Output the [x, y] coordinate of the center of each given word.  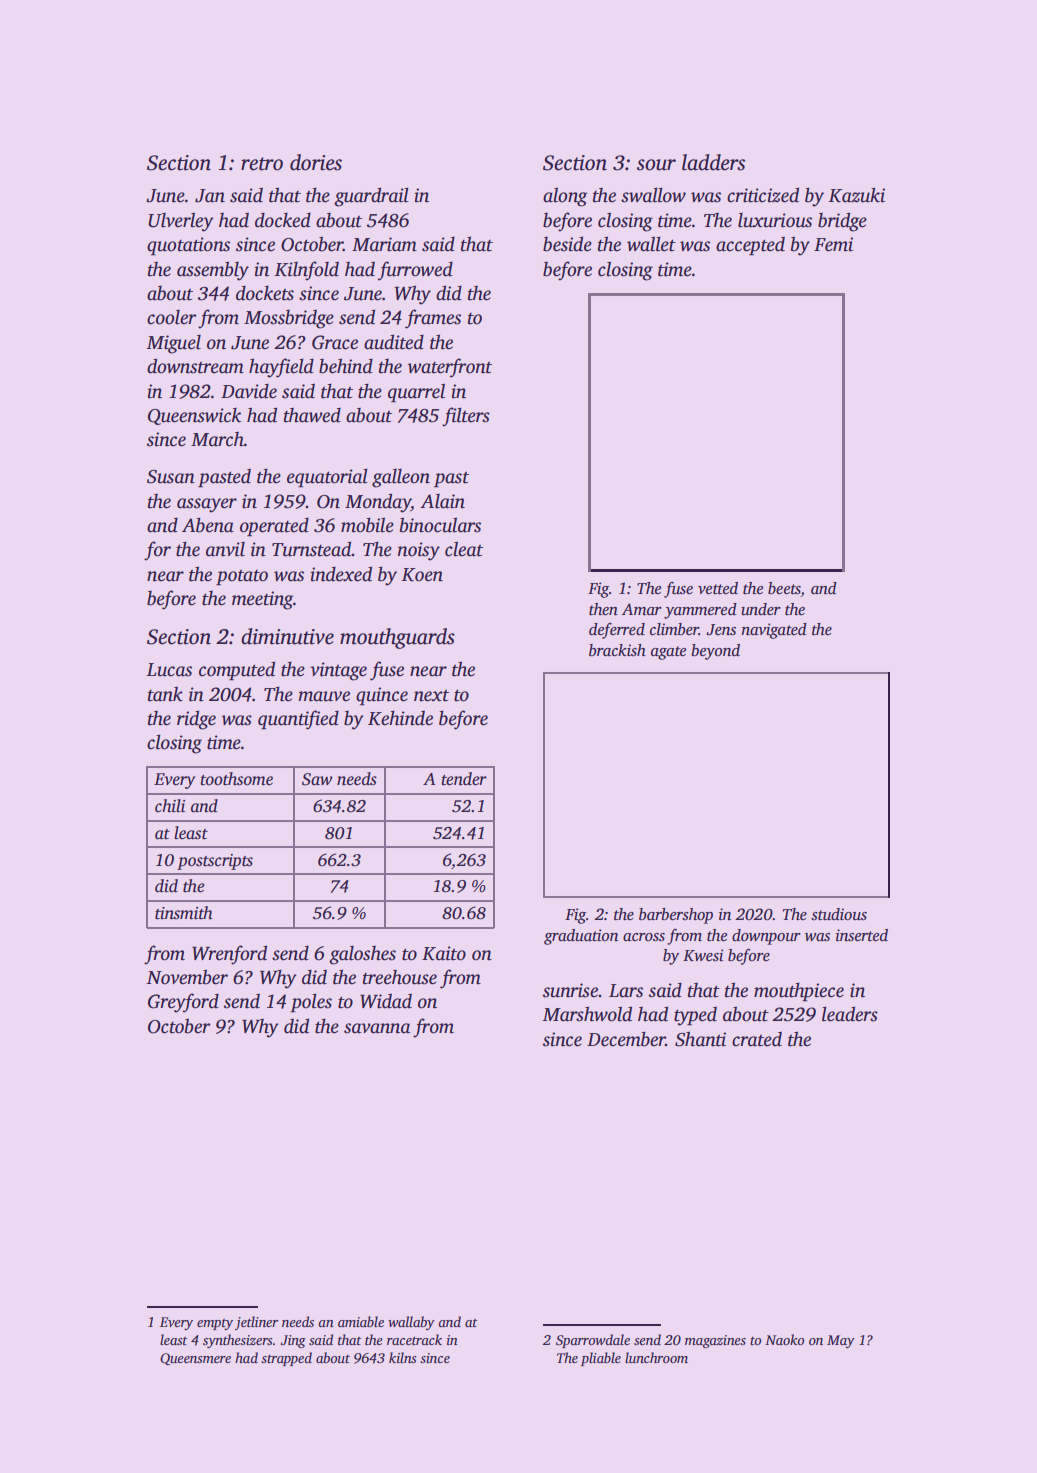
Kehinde [400, 718]
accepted [750, 246]
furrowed [415, 271]
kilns [403, 1357]
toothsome [236, 779]
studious [839, 914]
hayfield [281, 368]
